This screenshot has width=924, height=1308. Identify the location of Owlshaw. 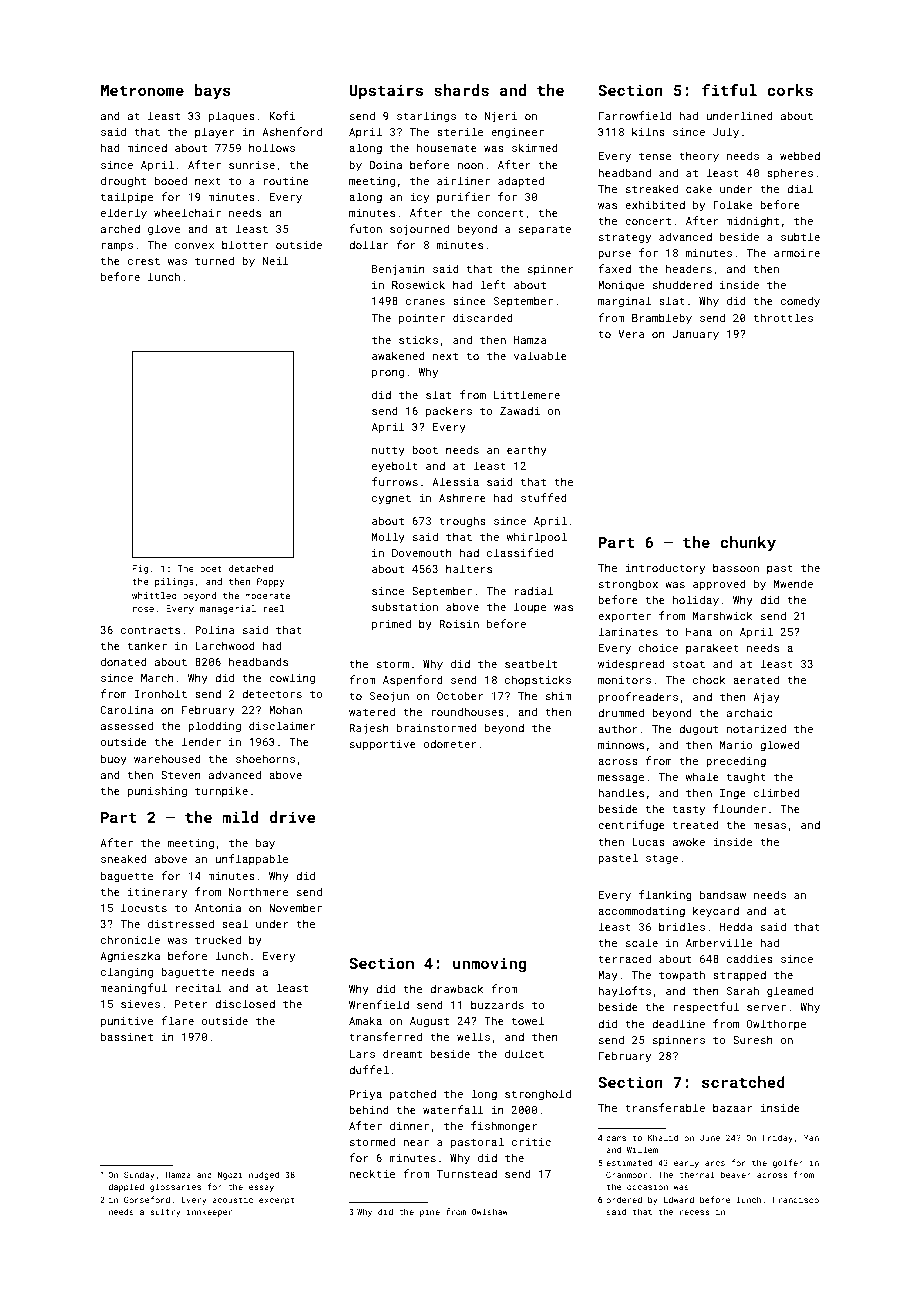
(490, 1211).
